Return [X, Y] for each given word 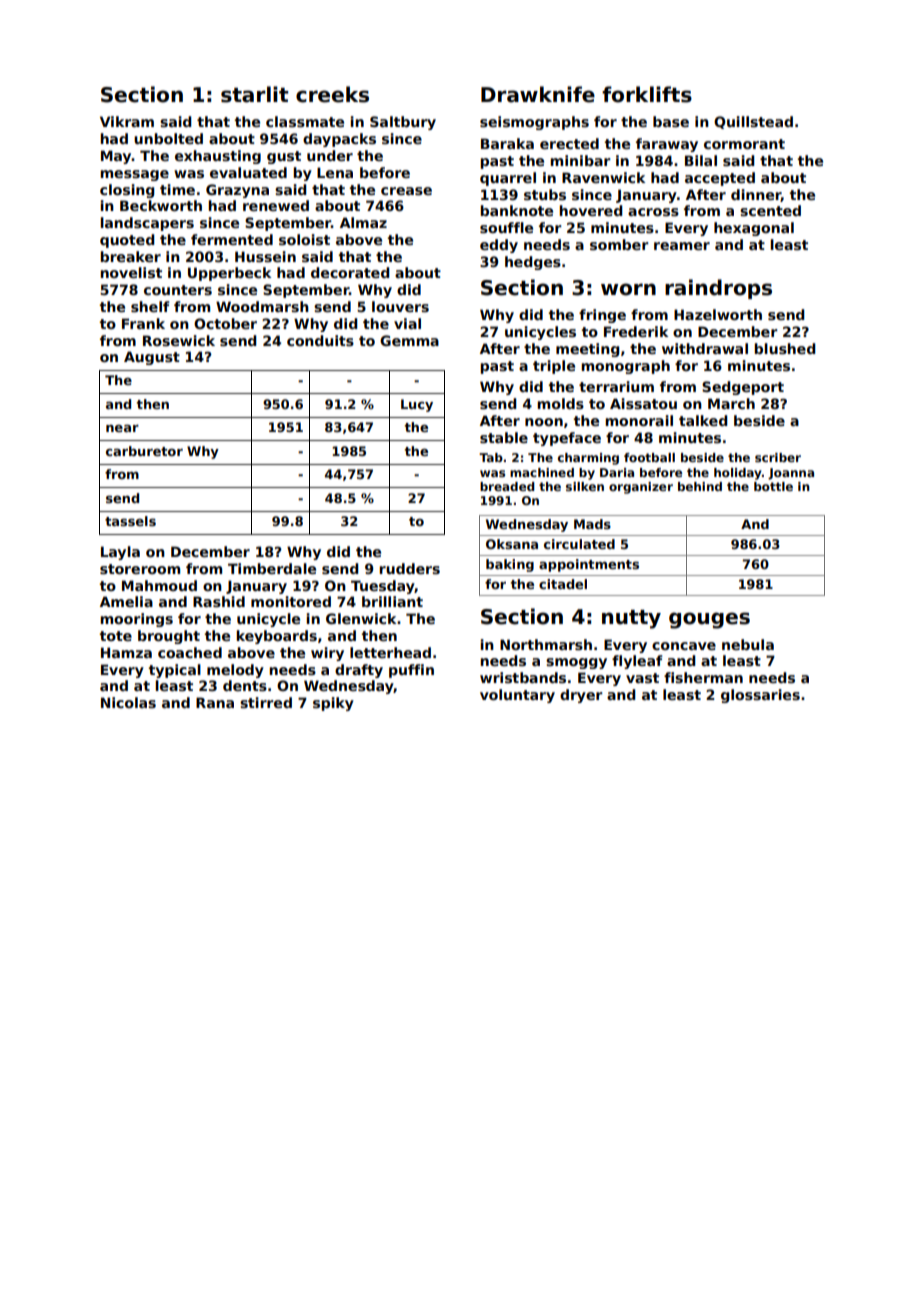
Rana [215, 702]
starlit [254, 94]
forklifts [647, 94]
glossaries [760, 696]
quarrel [508, 179]
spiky [333, 704]
